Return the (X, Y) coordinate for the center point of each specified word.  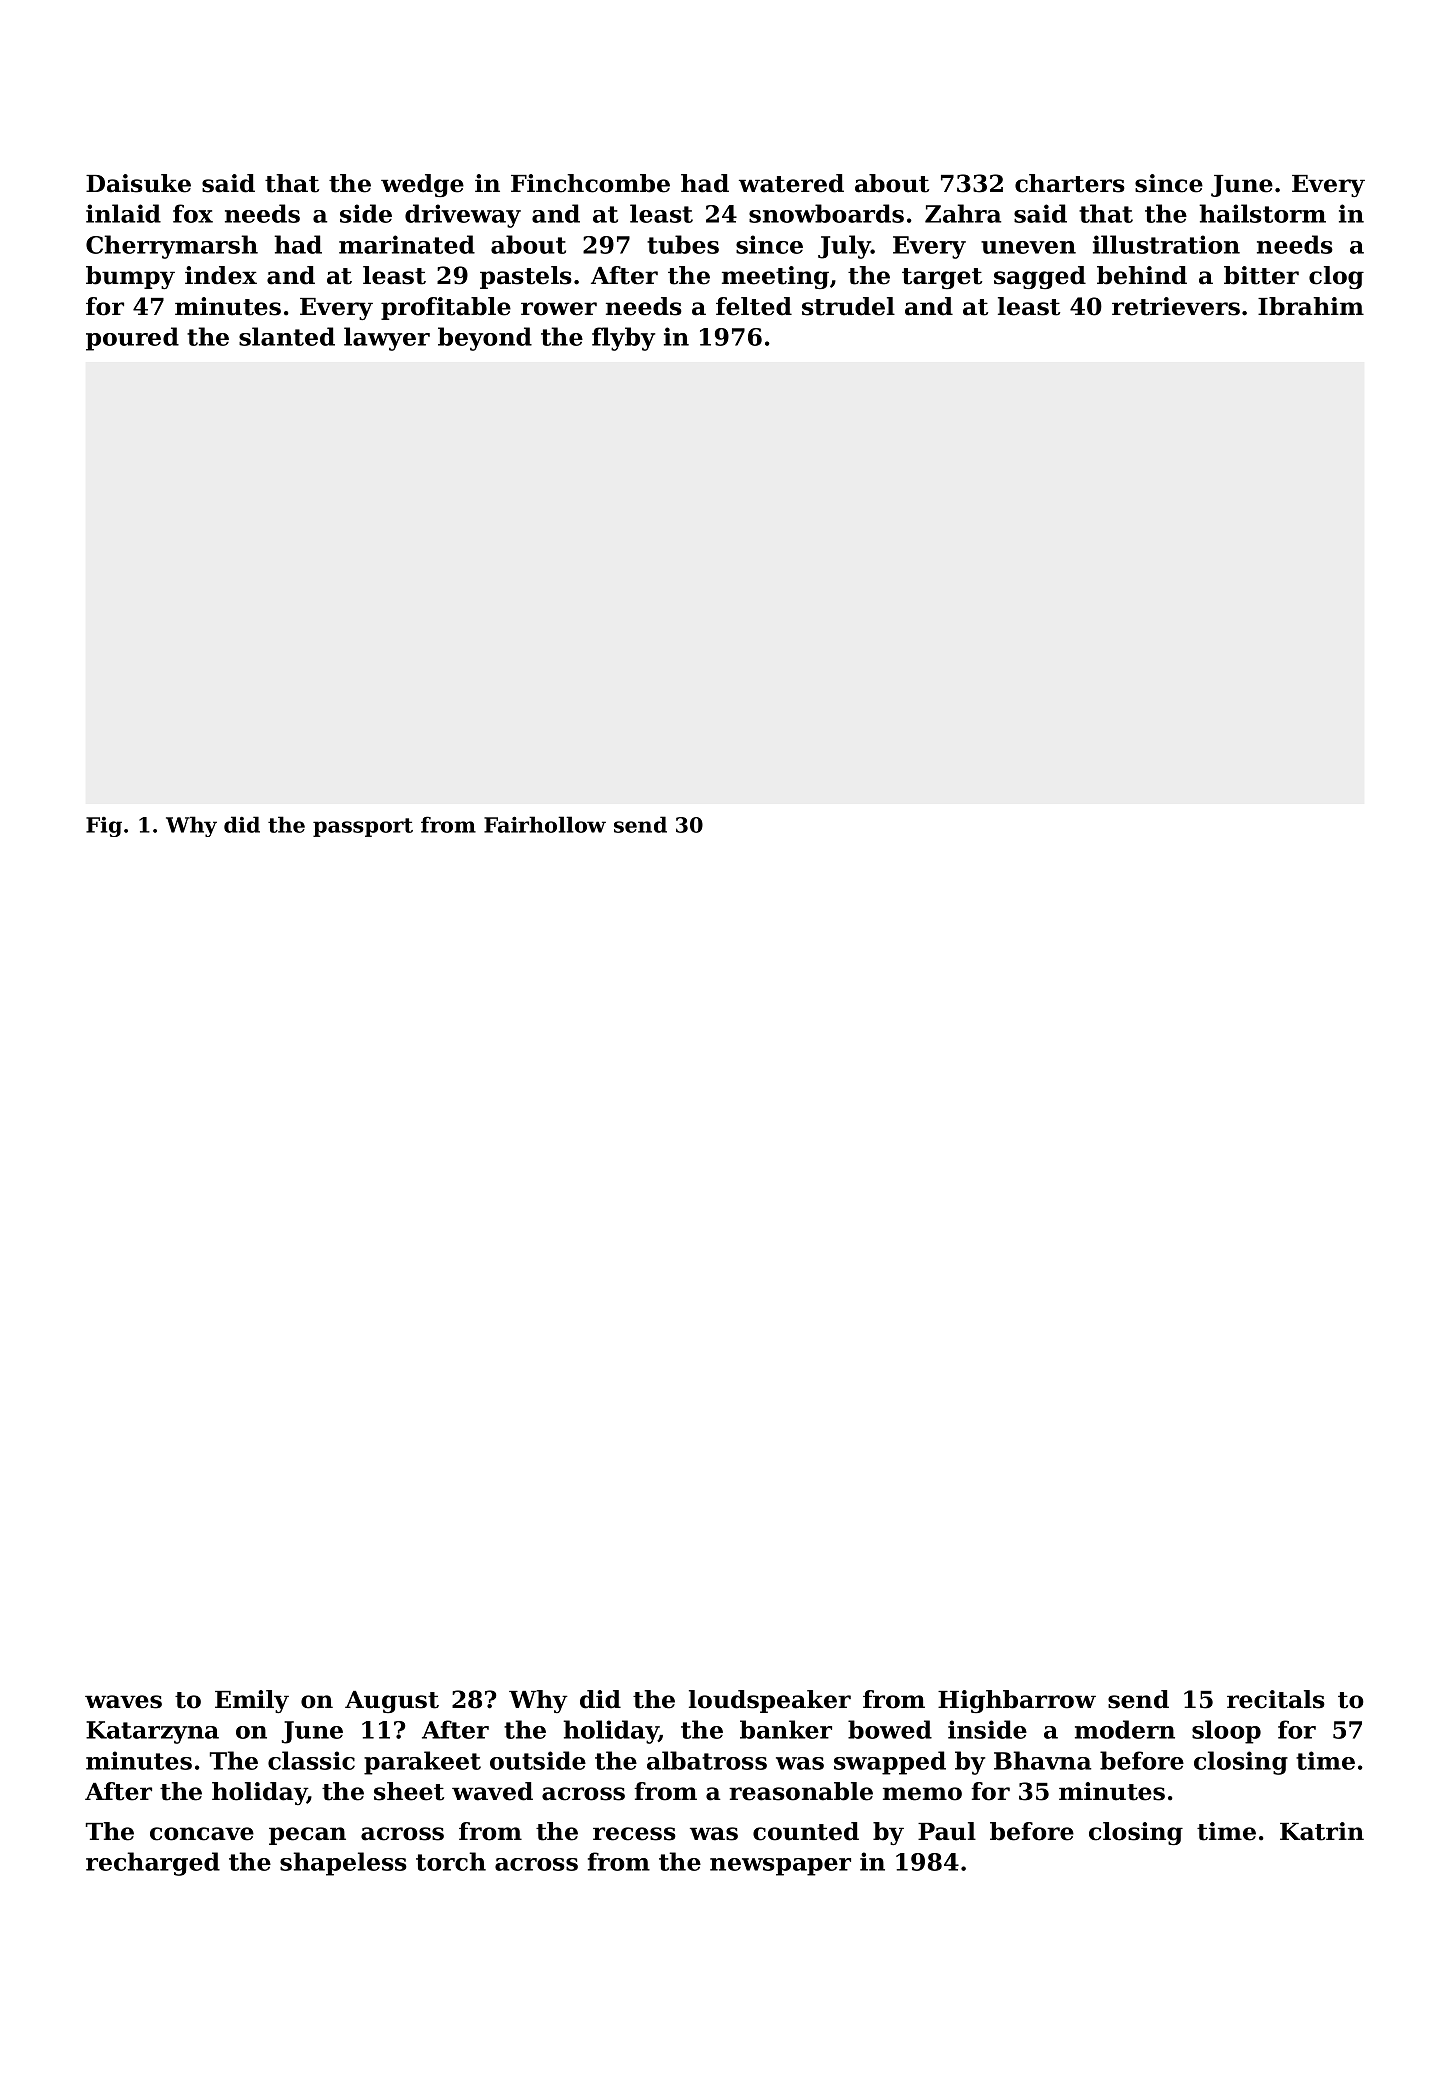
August (392, 1702)
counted (806, 1831)
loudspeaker (770, 1701)
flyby (623, 339)
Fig (104, 827)
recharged (153, 1864)
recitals (1276, 1699)
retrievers (1176, 306)
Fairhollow (545, 824)
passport (363, 827)
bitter (1261, 275)
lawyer (387, 339)
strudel (848, 306)
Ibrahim (1311, 306)
